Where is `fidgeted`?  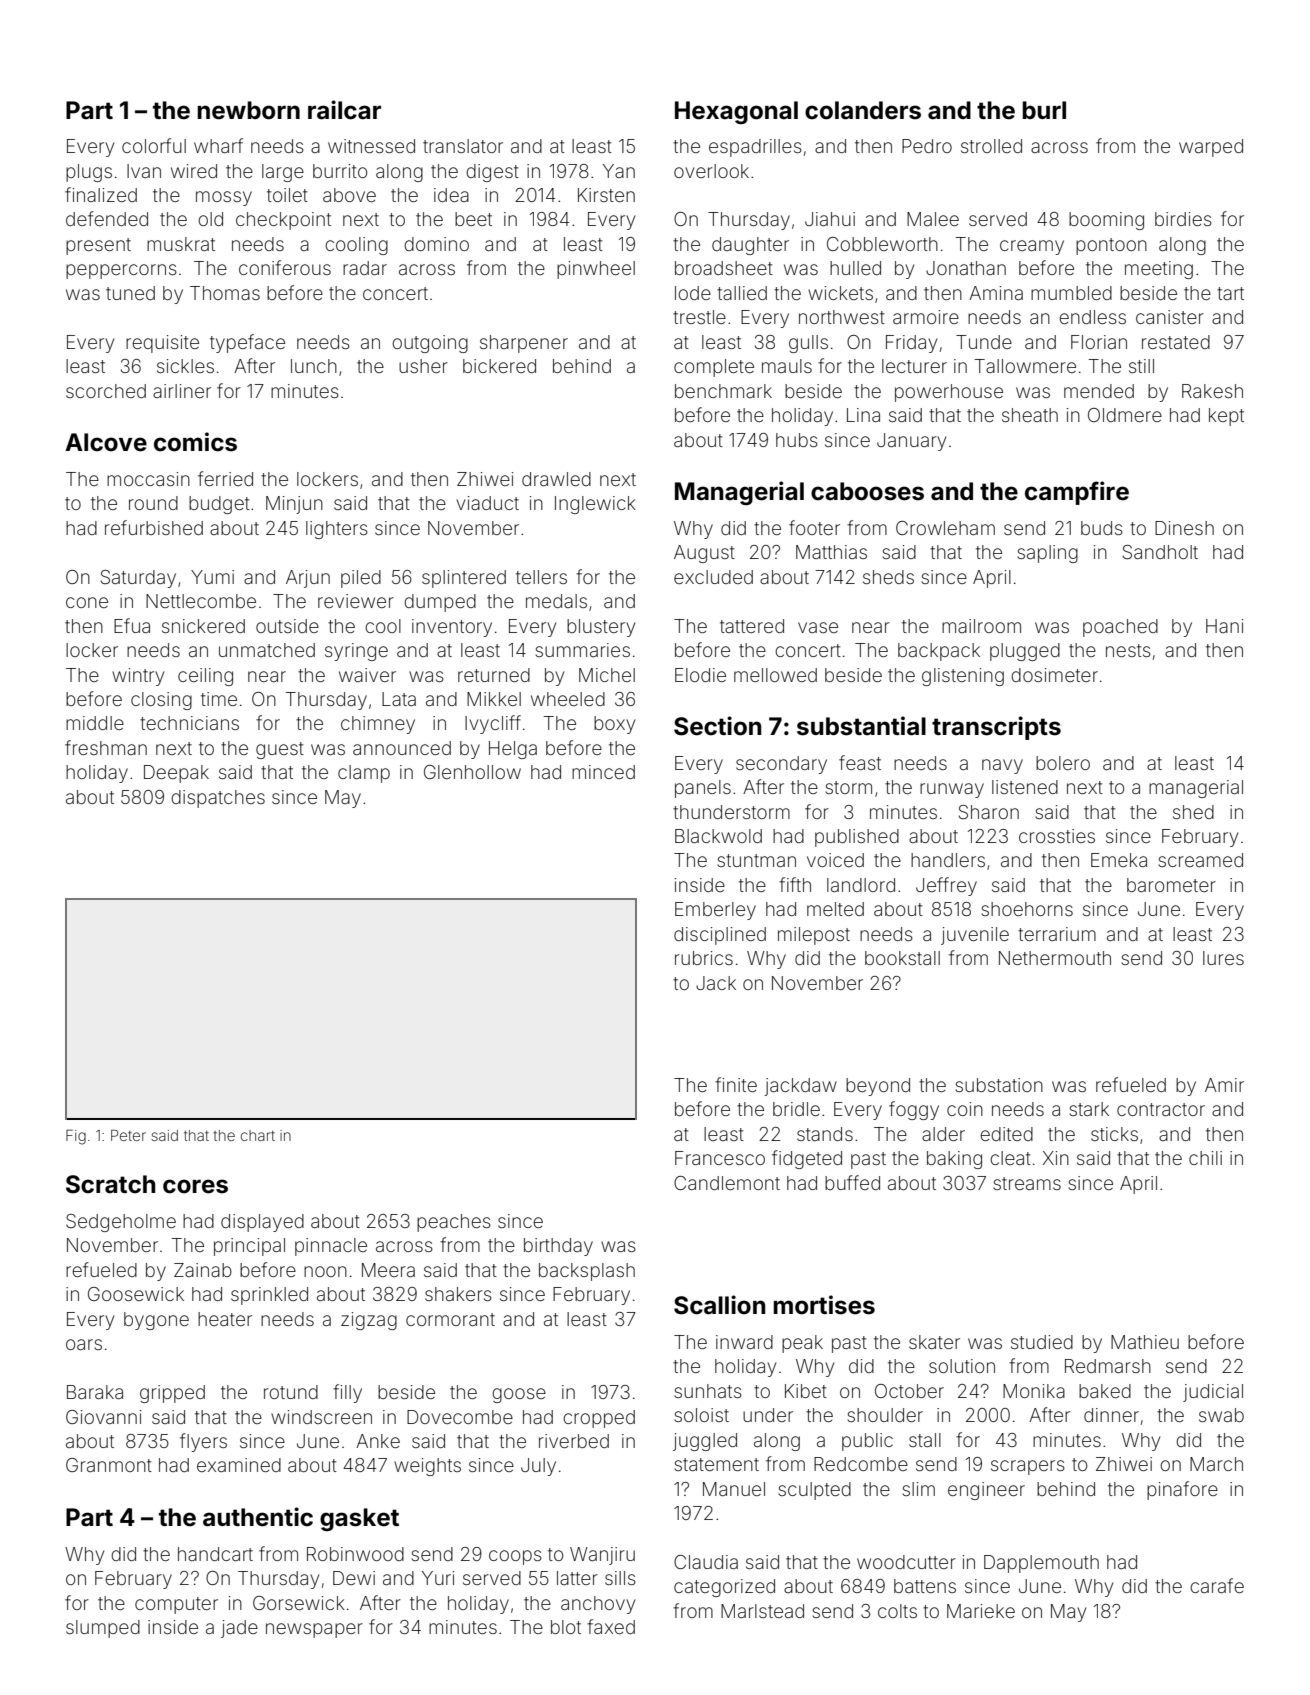 fidgeted is located at coordinates (807, 1159).
